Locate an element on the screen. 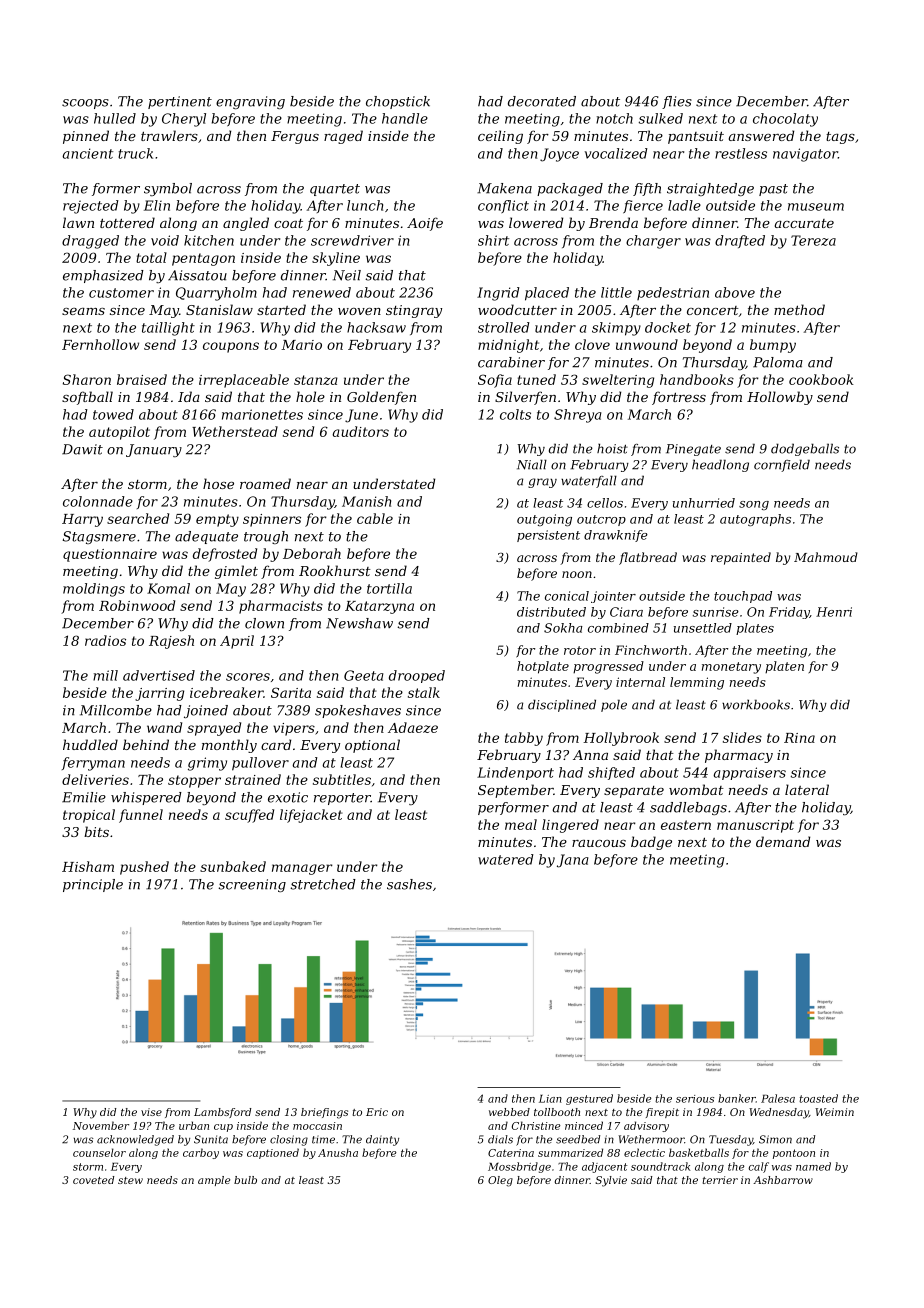 The height and width of the screenshot is (1308, 924). flies is located at coordinates (677, 102).
